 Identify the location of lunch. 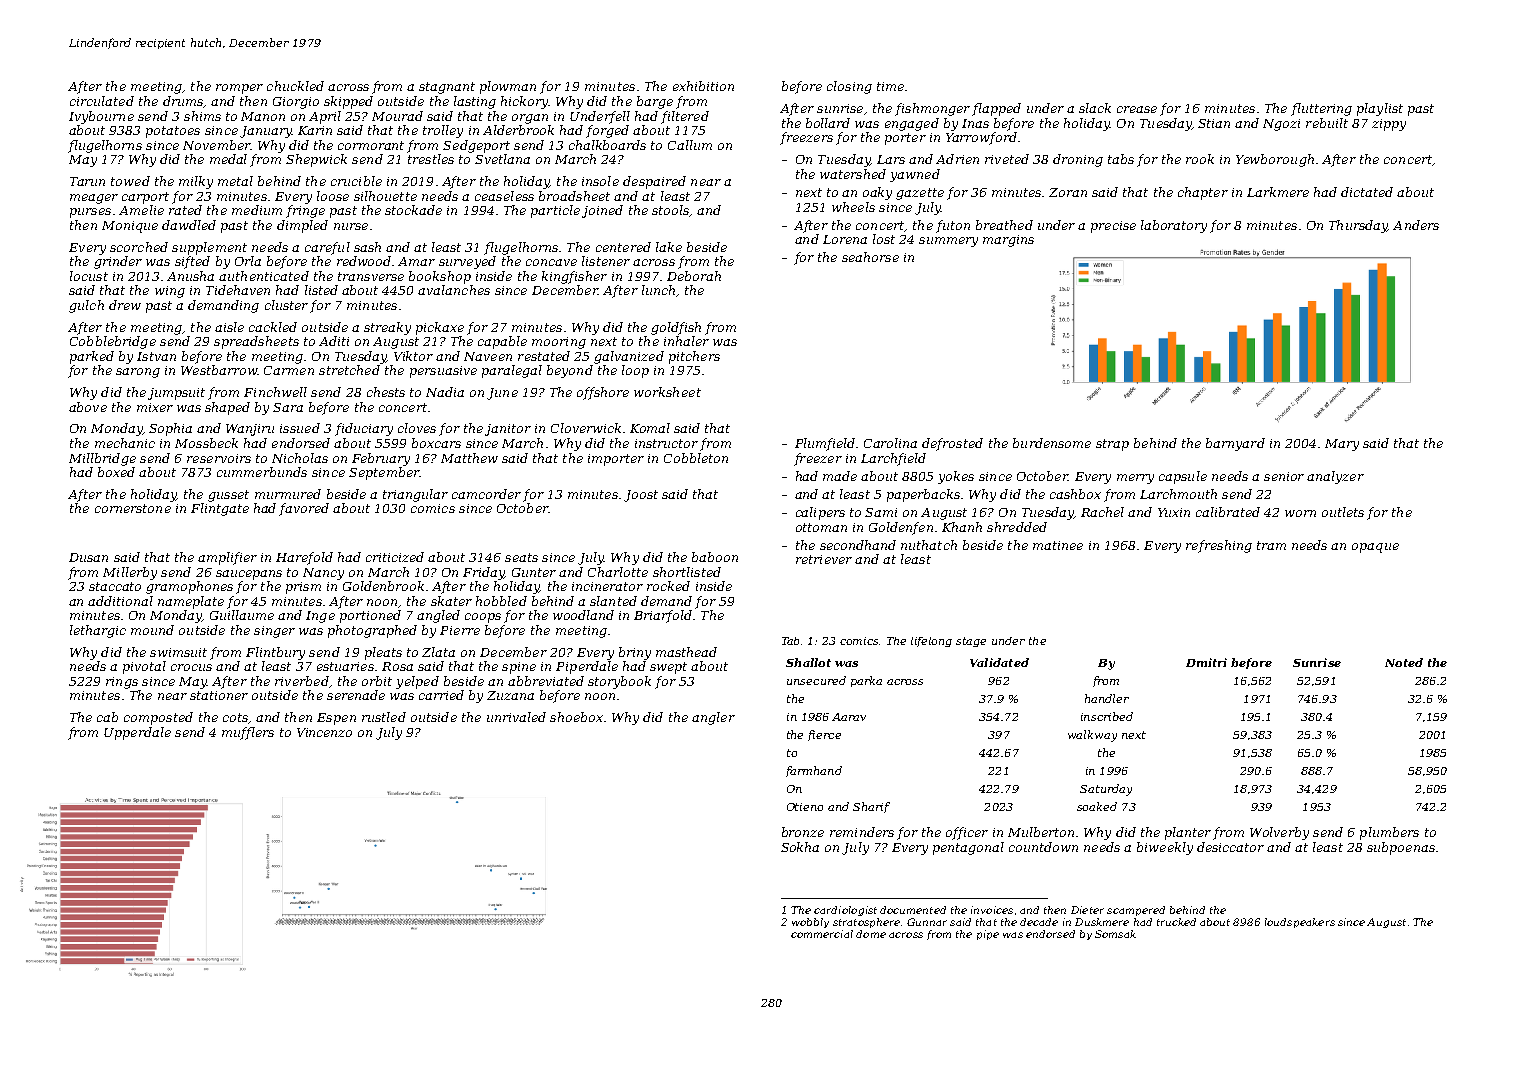
(658, 290).
